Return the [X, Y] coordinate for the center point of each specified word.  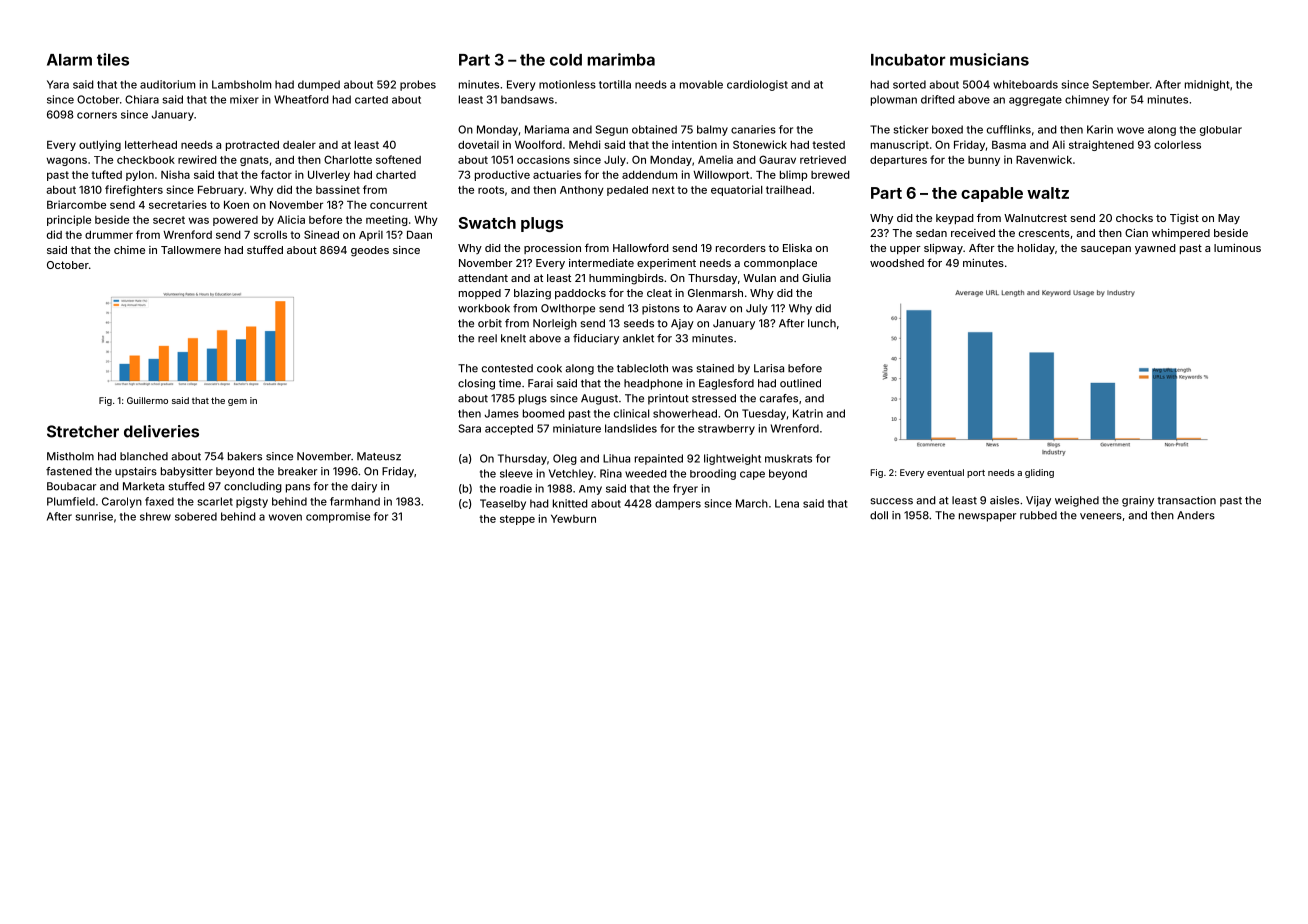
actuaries [557, 174]
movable [701, 84]
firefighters [134, 190]
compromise [338, 517]
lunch [822, 323]
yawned [1155, 249]
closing [476, 384]
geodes [370, 251]
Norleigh [555, 324]
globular [1221, 131]
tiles [113, 59]
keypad [955, 219]
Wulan [759, 278]
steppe [517, 520]
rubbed [1038, 515]
